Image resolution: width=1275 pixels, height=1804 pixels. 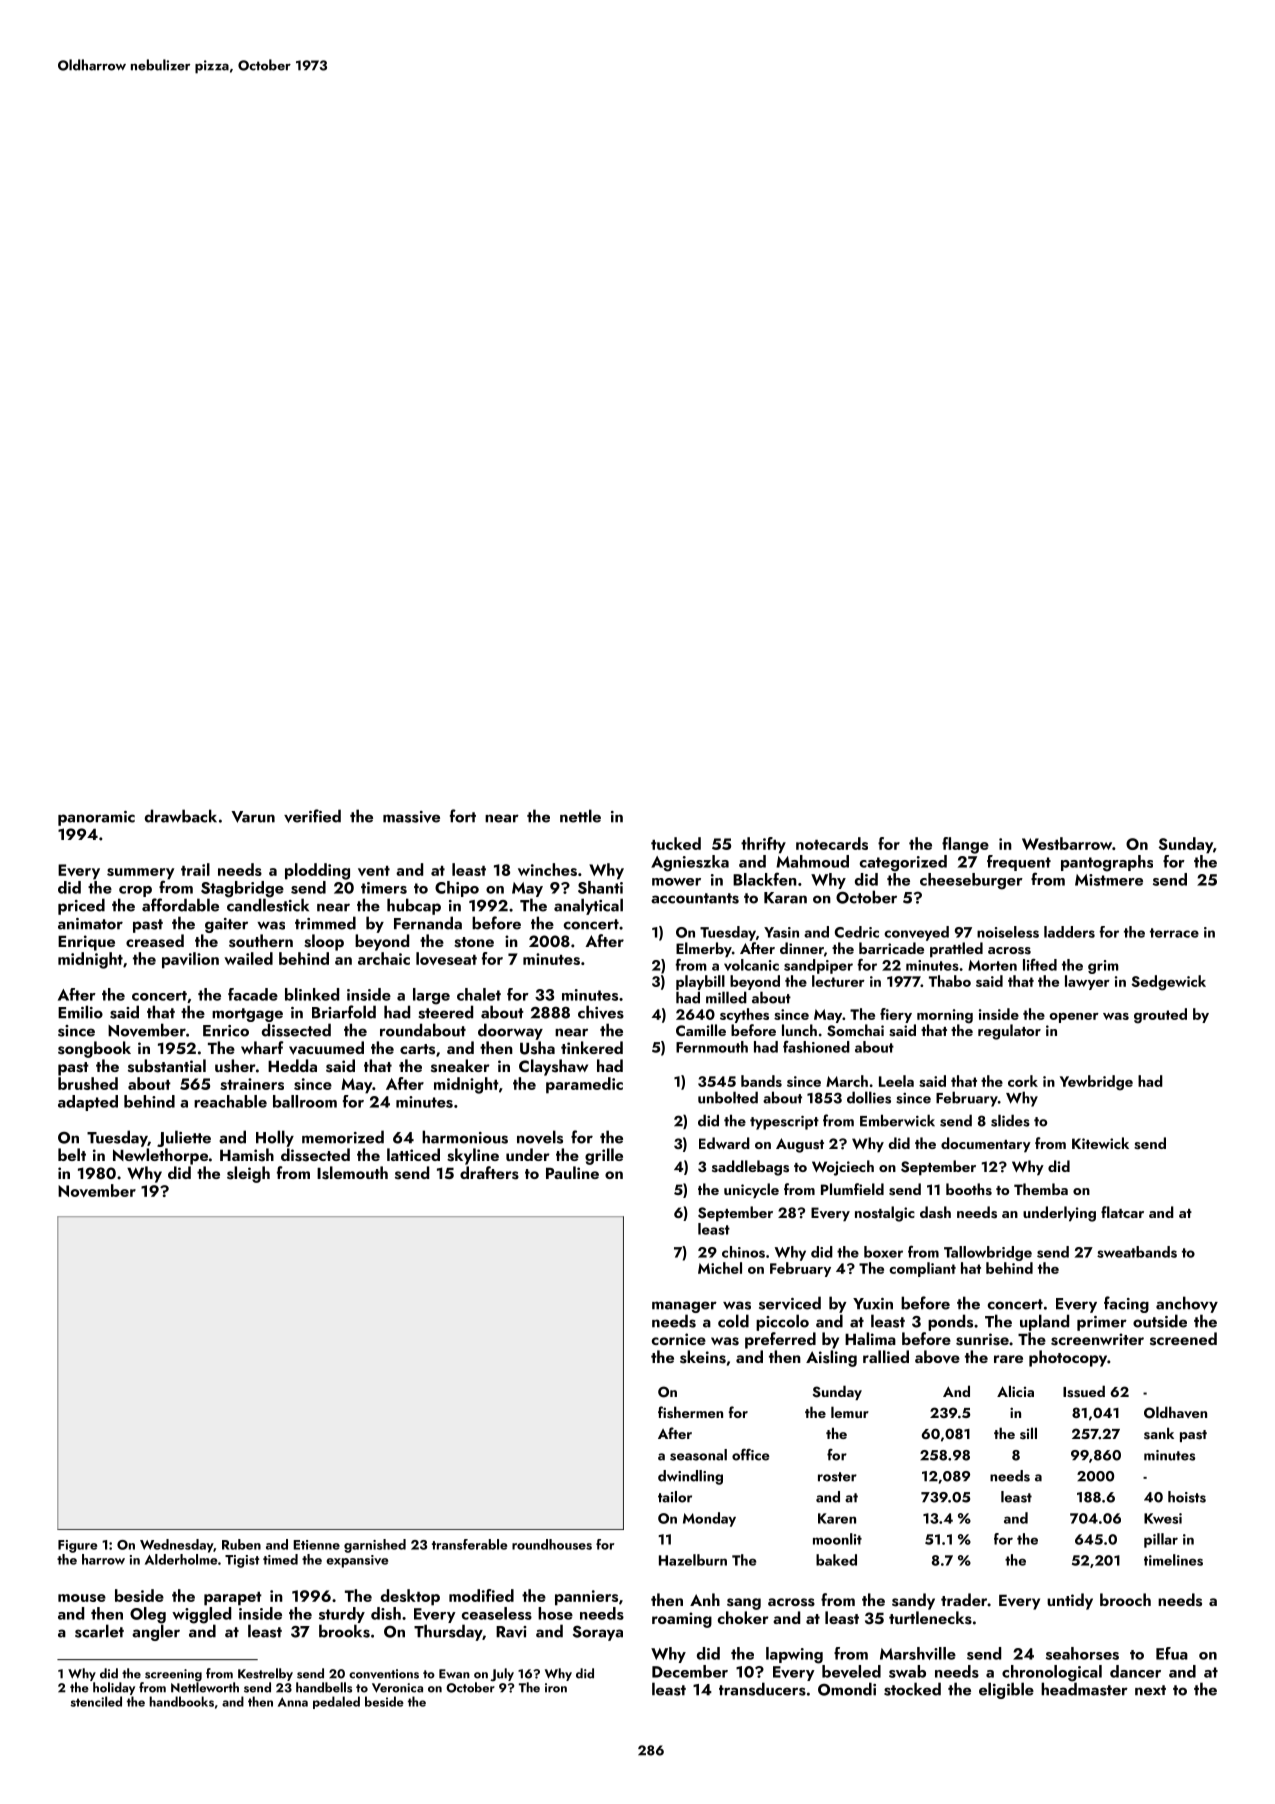 I want to click on fishermen, so click(x=690, y=1412).
